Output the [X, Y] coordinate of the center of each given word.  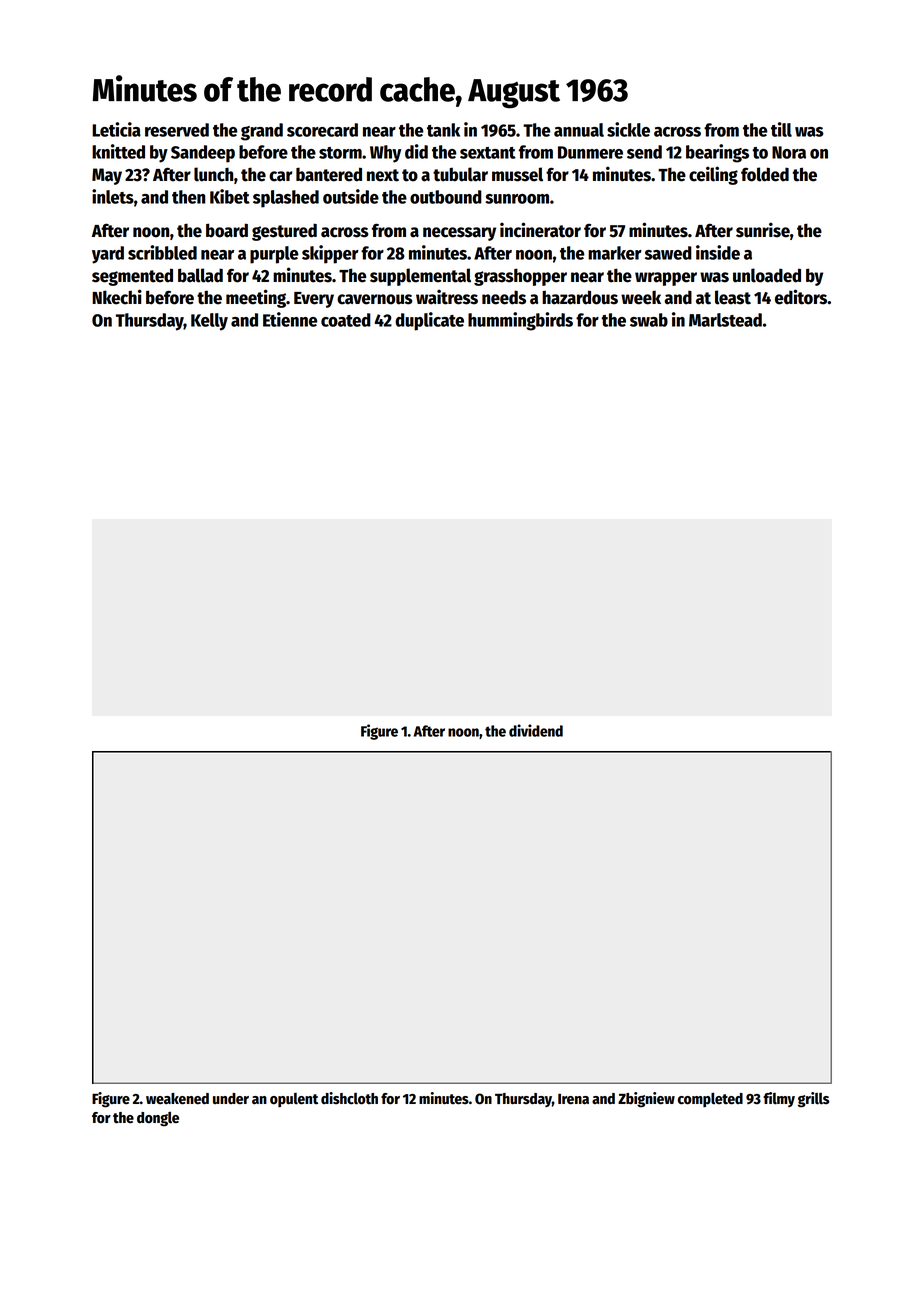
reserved [177, 130]
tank [443, 130]
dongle [158, 1119]
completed [710, 1099]
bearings [717, 153]
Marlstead [725, 320]
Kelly [209, 322]
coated [346, 320]
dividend [536, 730]
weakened [177, 1099]
